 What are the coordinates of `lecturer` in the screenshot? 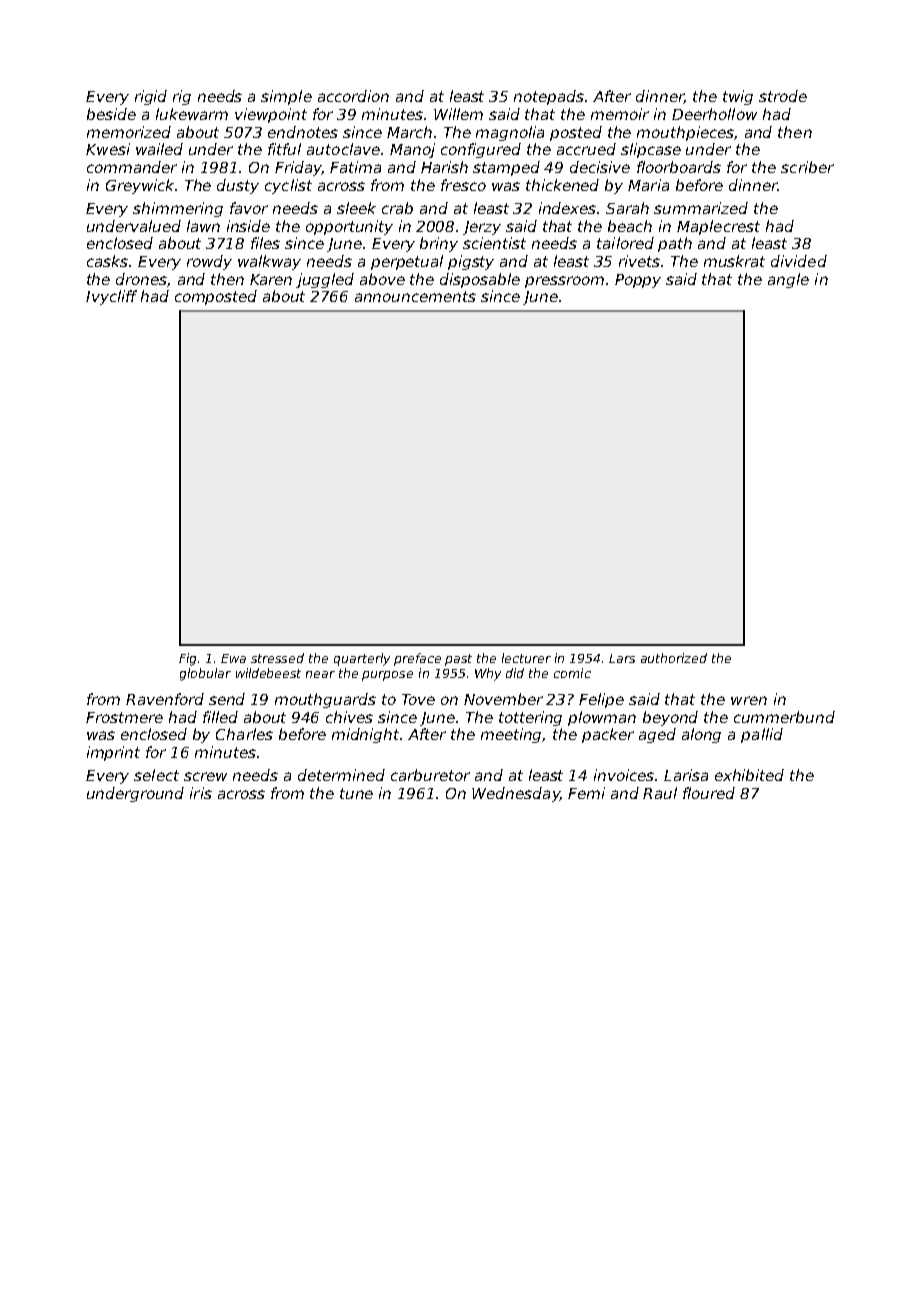 It's located at (526, 658).
